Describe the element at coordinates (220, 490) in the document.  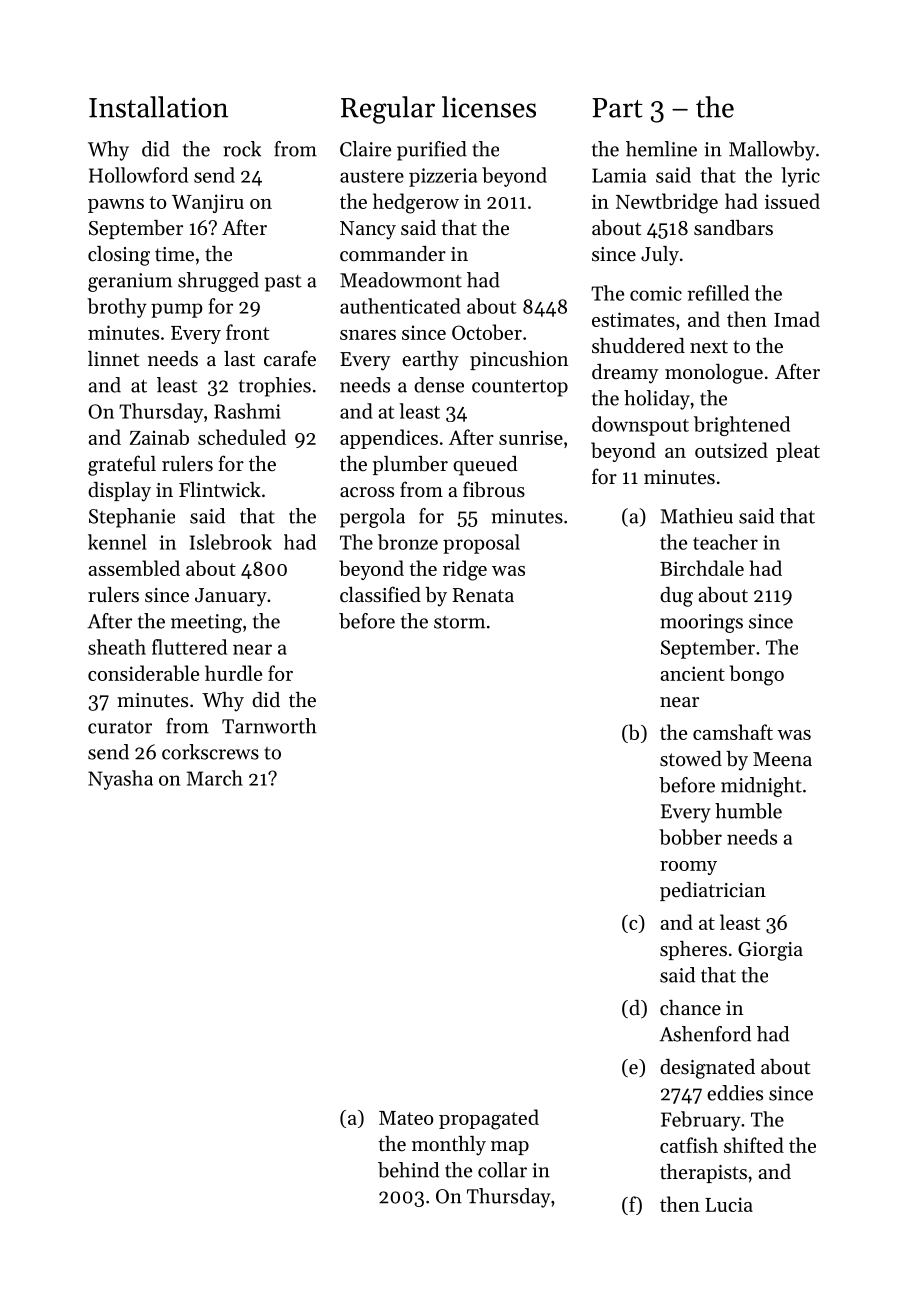
I see `Flintwick` at that location.
